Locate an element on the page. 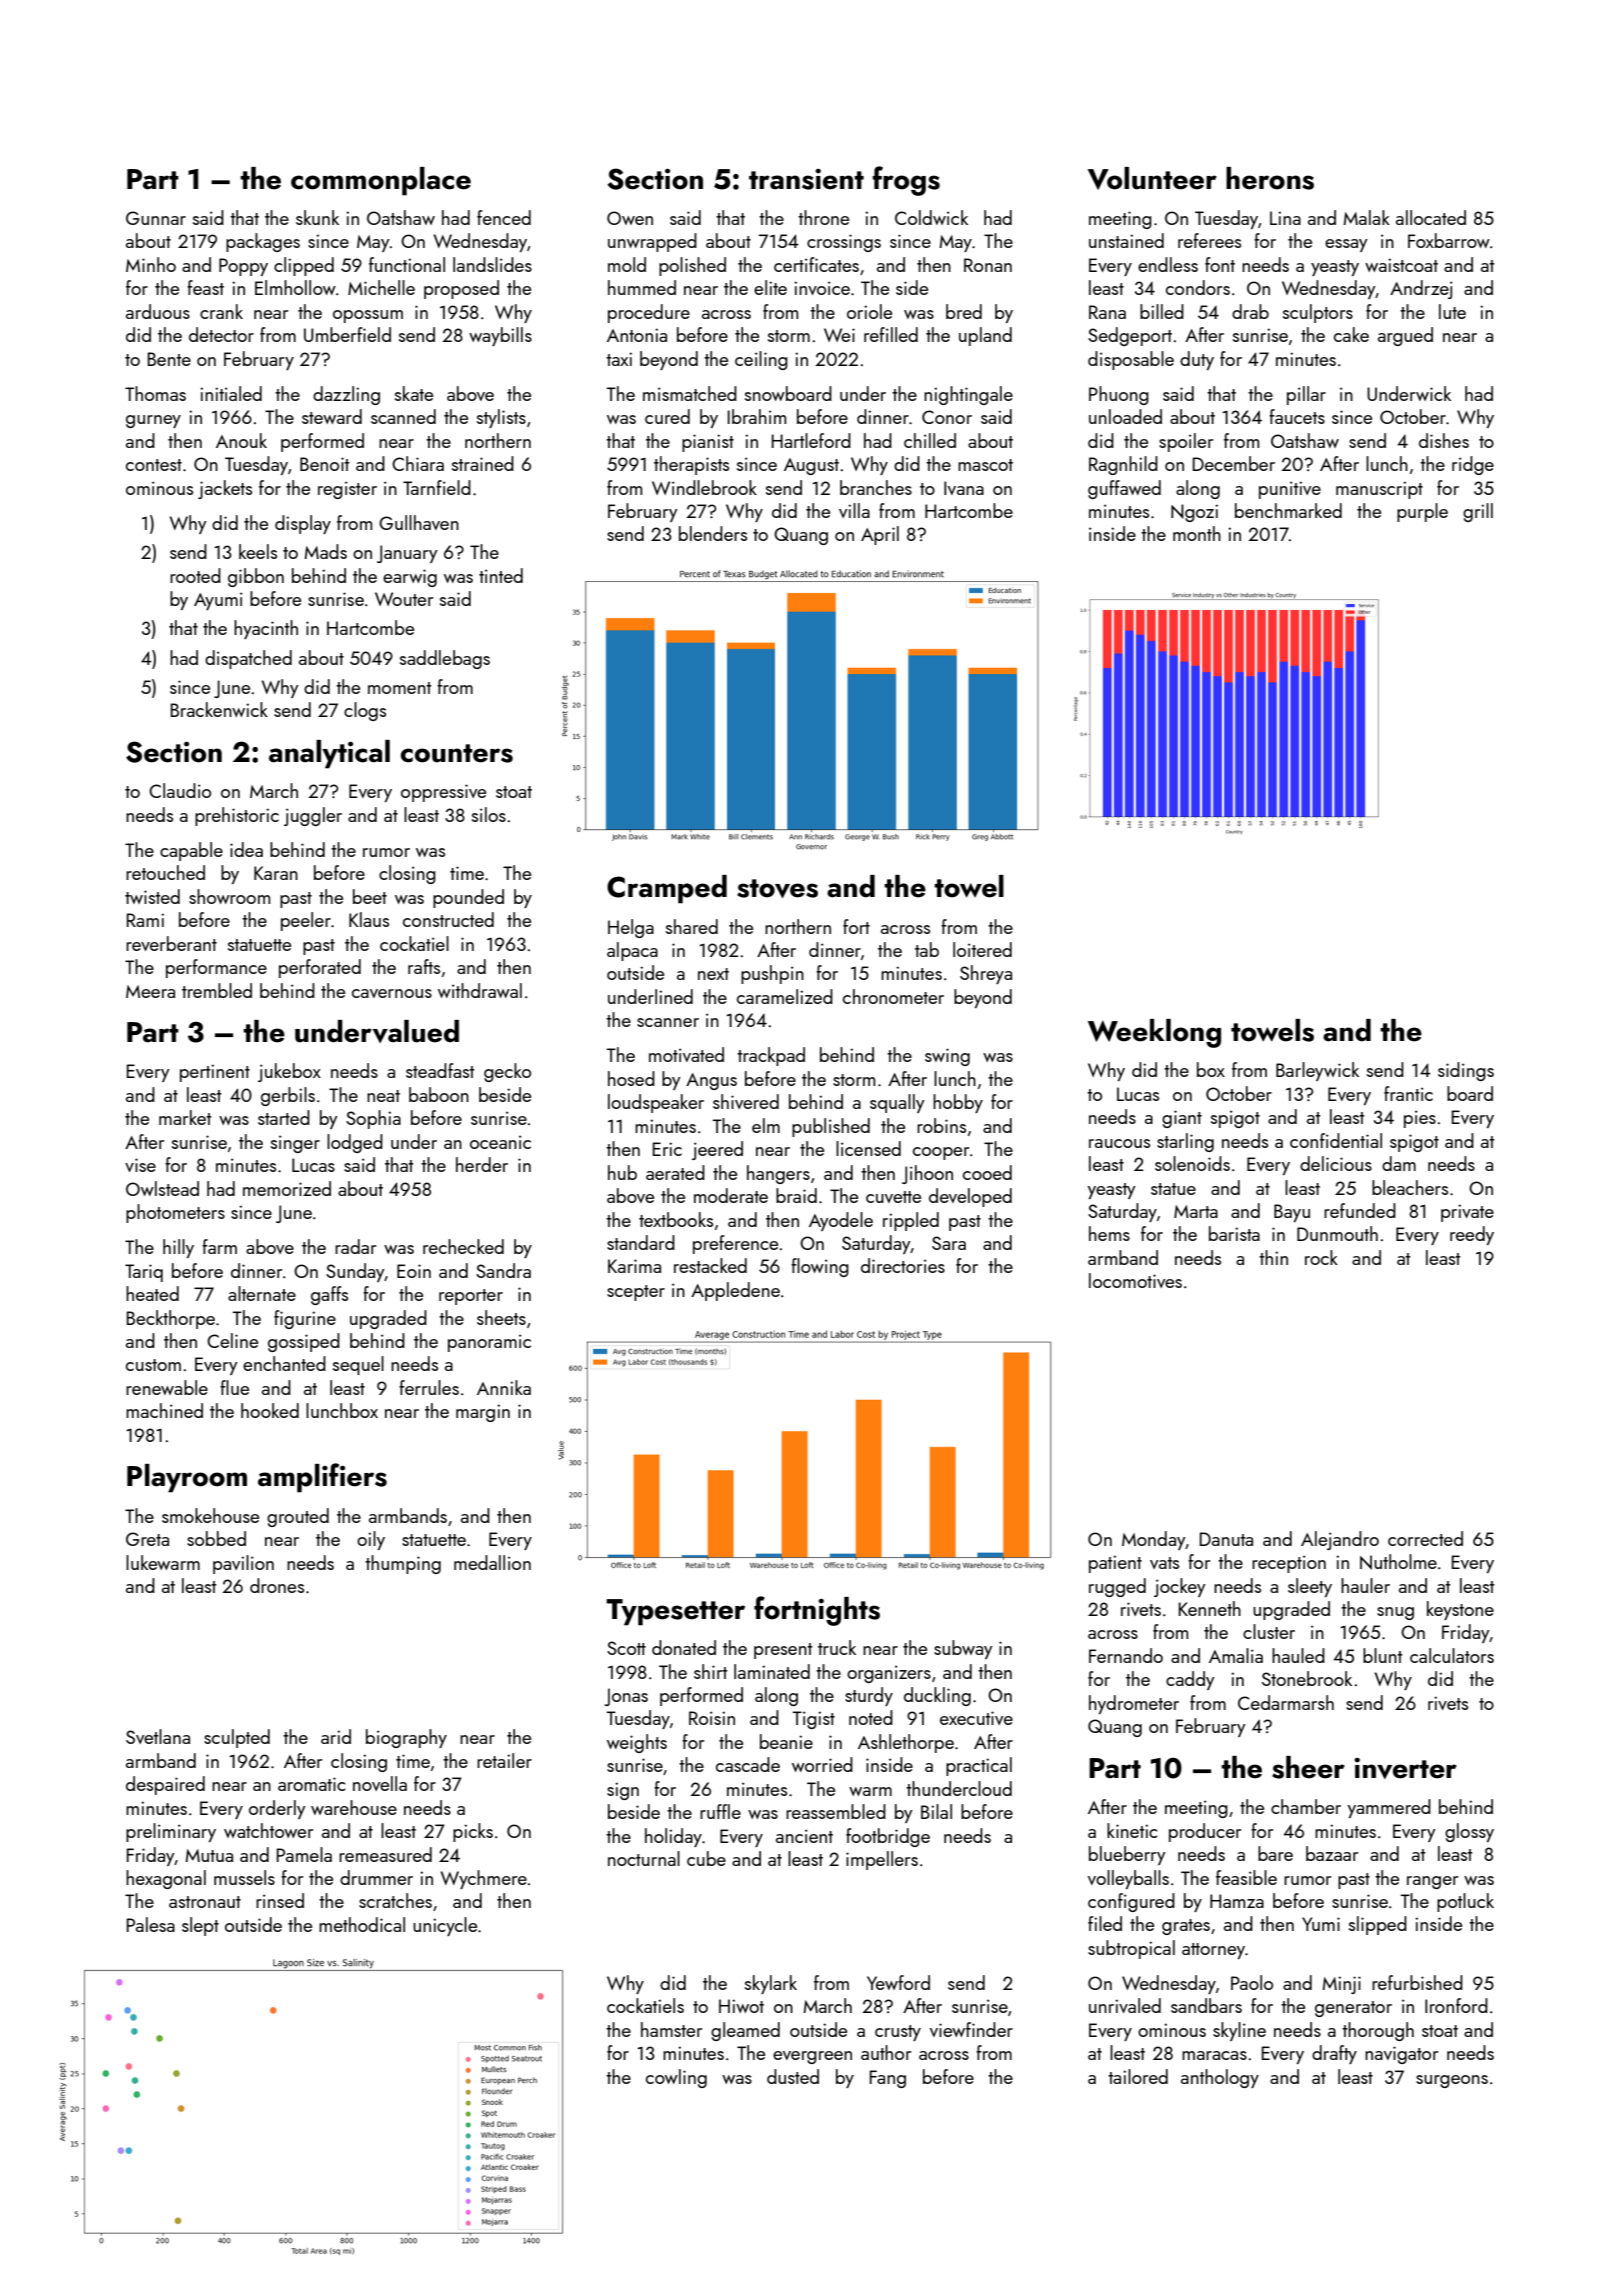 This page has width=1620, height=2292. truck is located at coordinates (837, 1647).
